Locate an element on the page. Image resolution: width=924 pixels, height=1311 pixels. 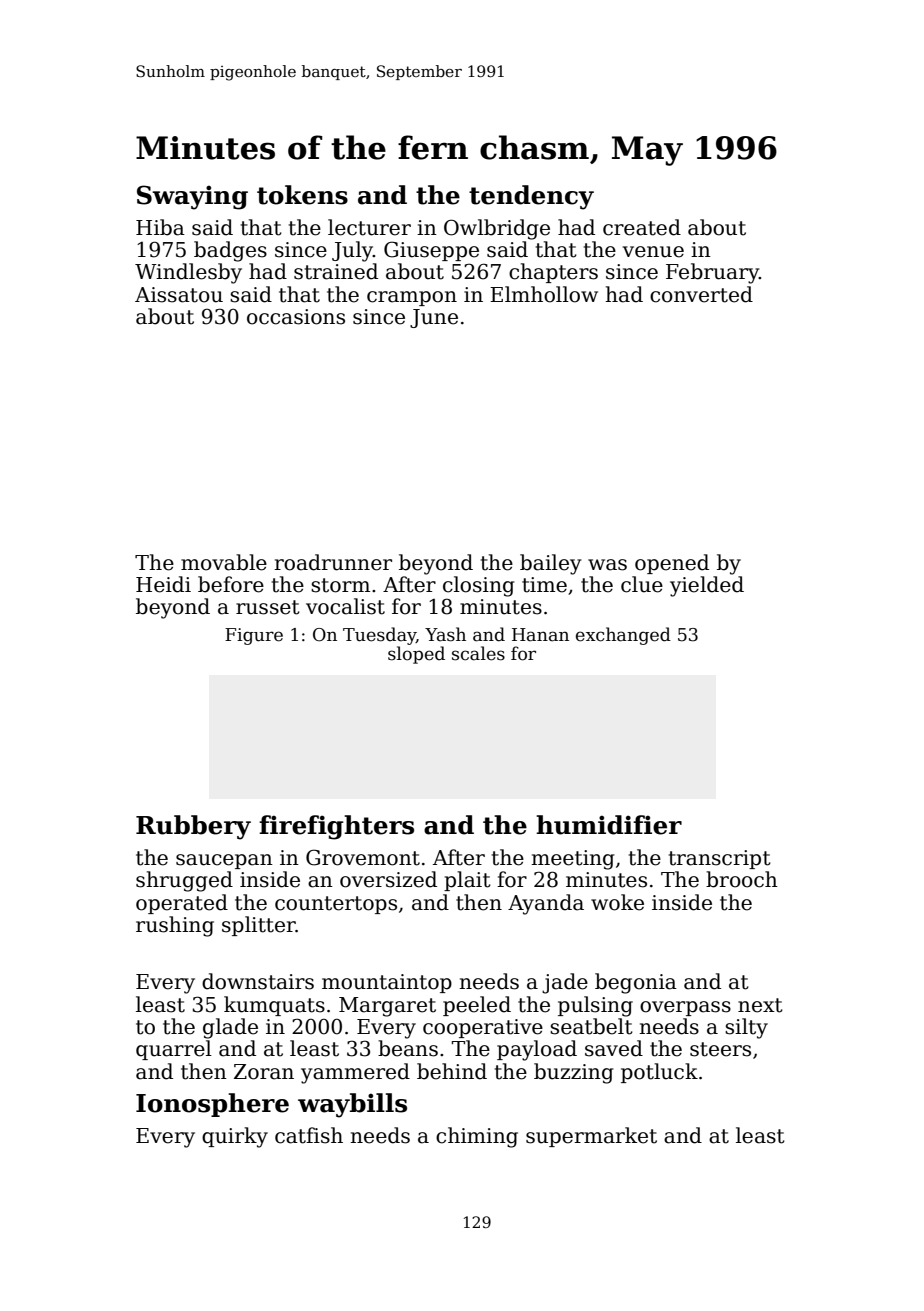
movable is located at coordinates (224, 562).
